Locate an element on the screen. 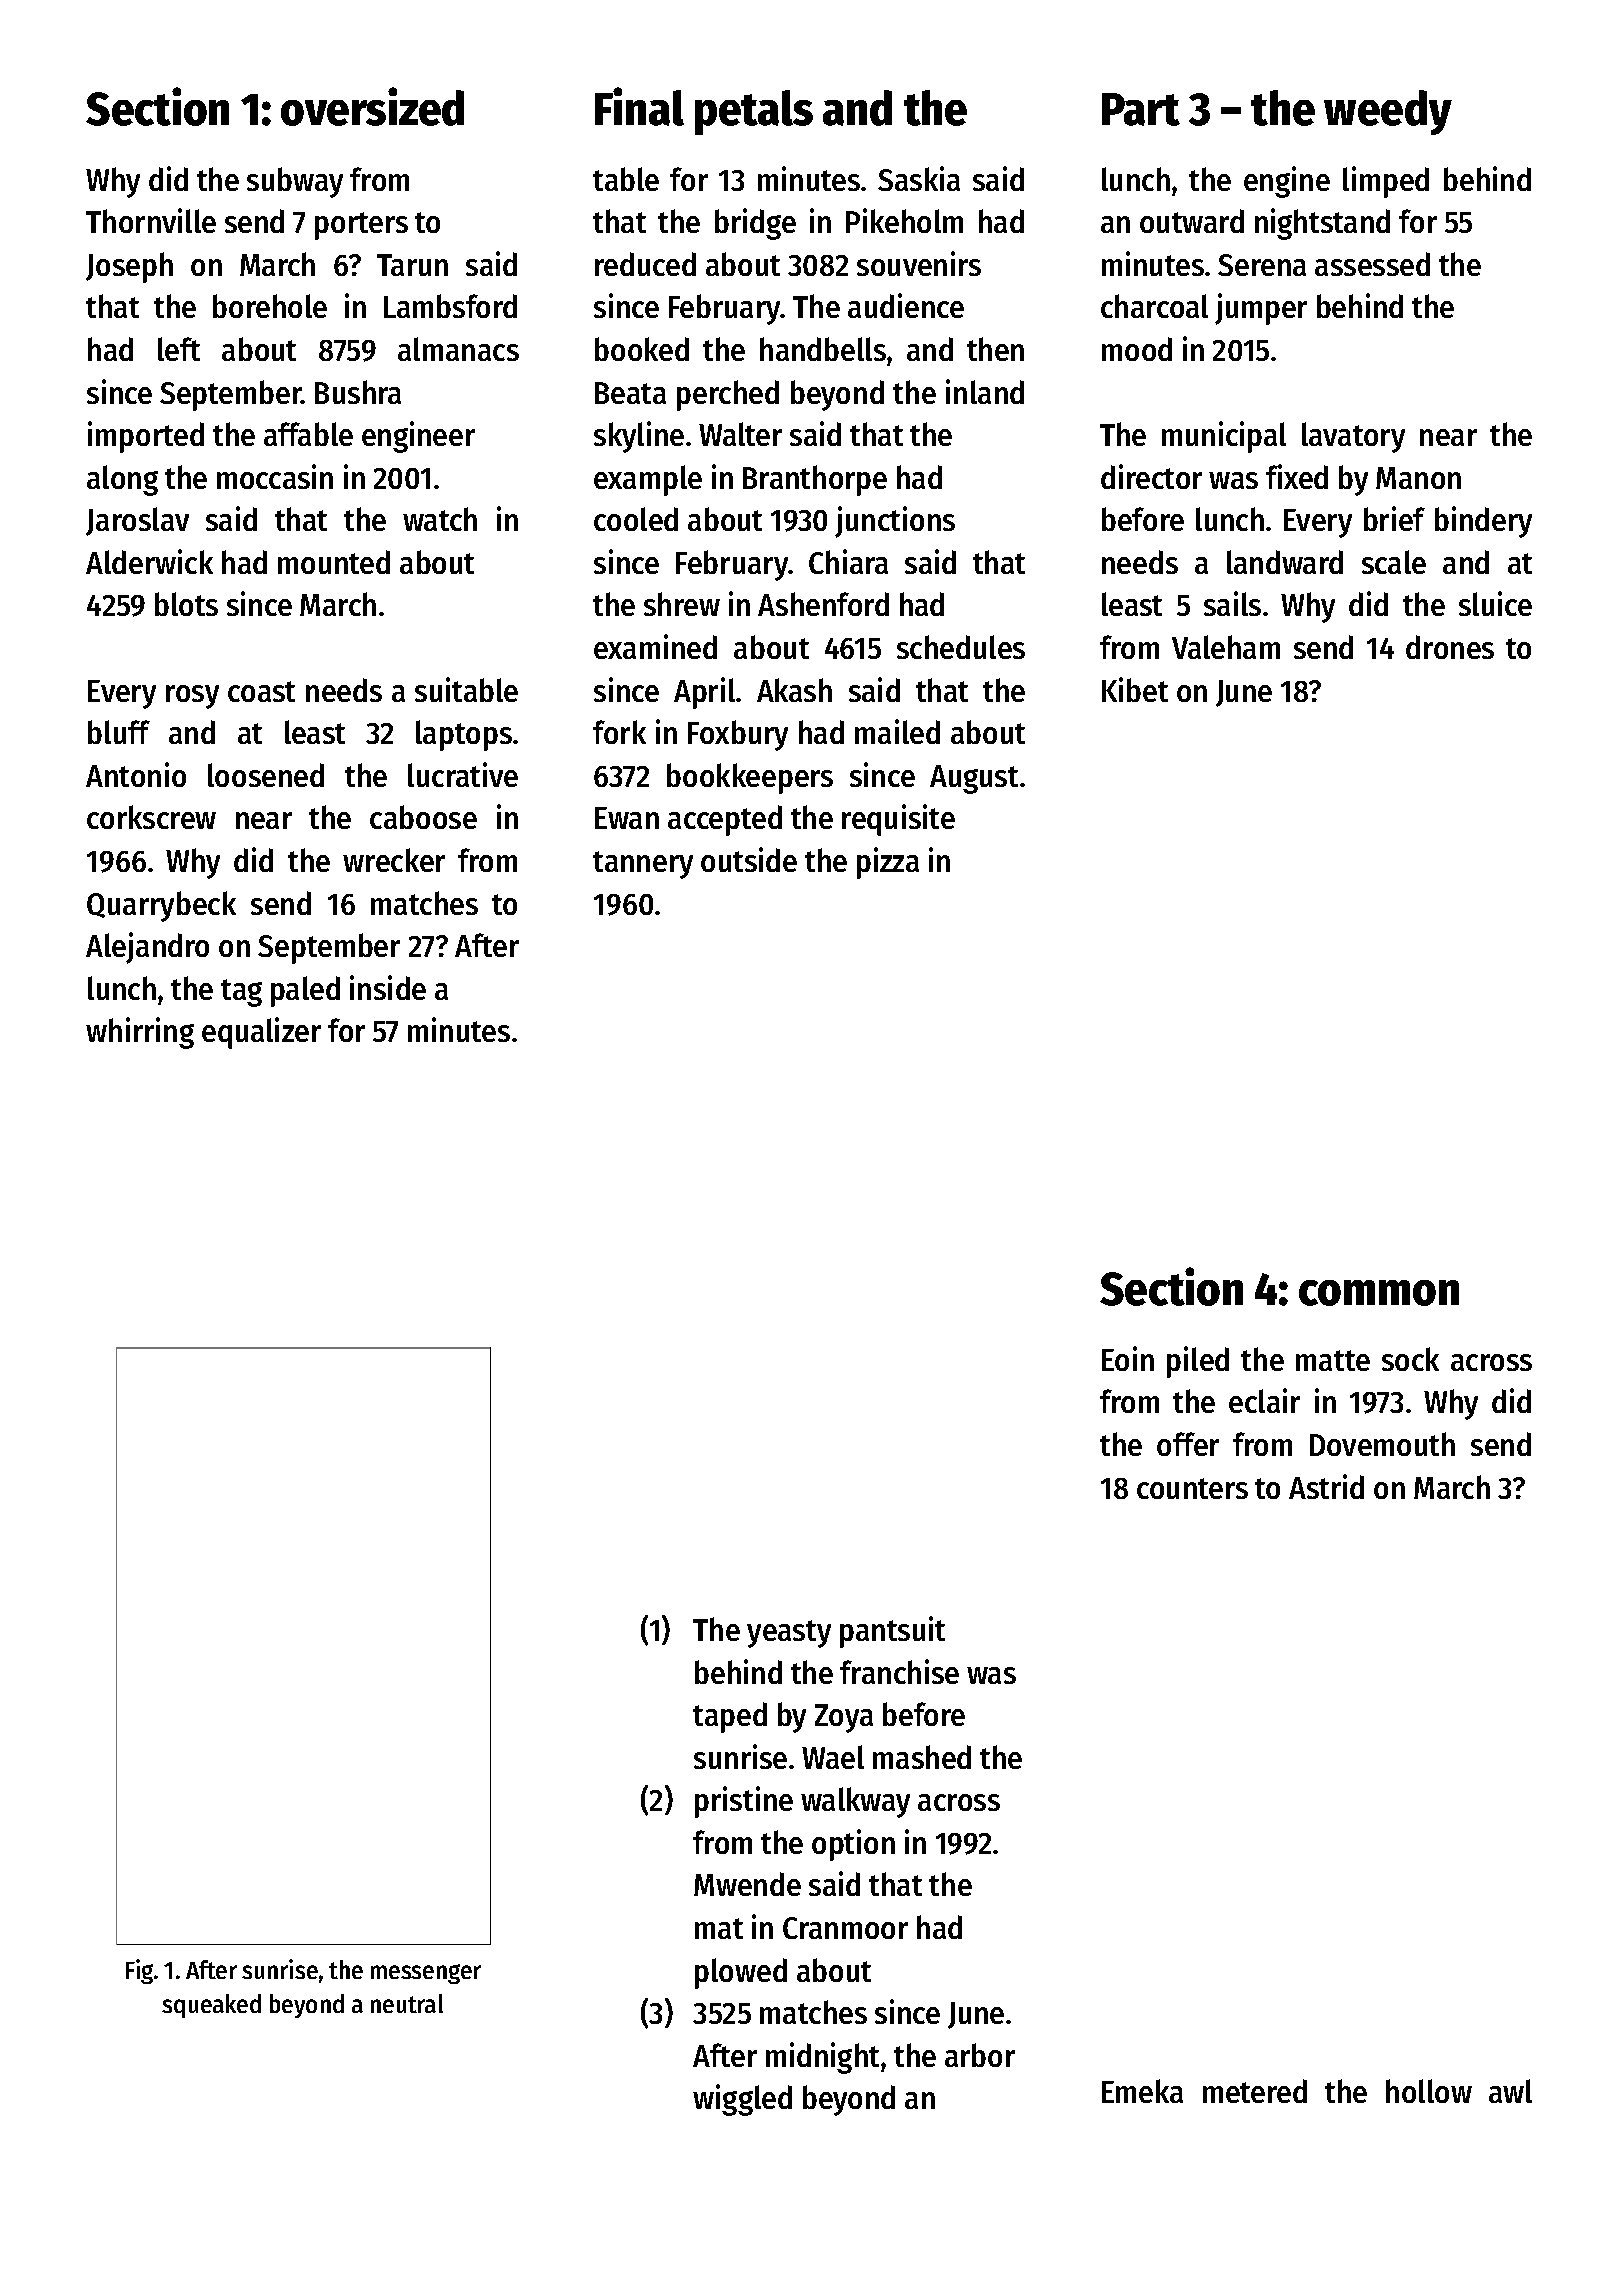 This screenshot has width=1620, height=2292. metered is located at coordinates (1255, 2091).
